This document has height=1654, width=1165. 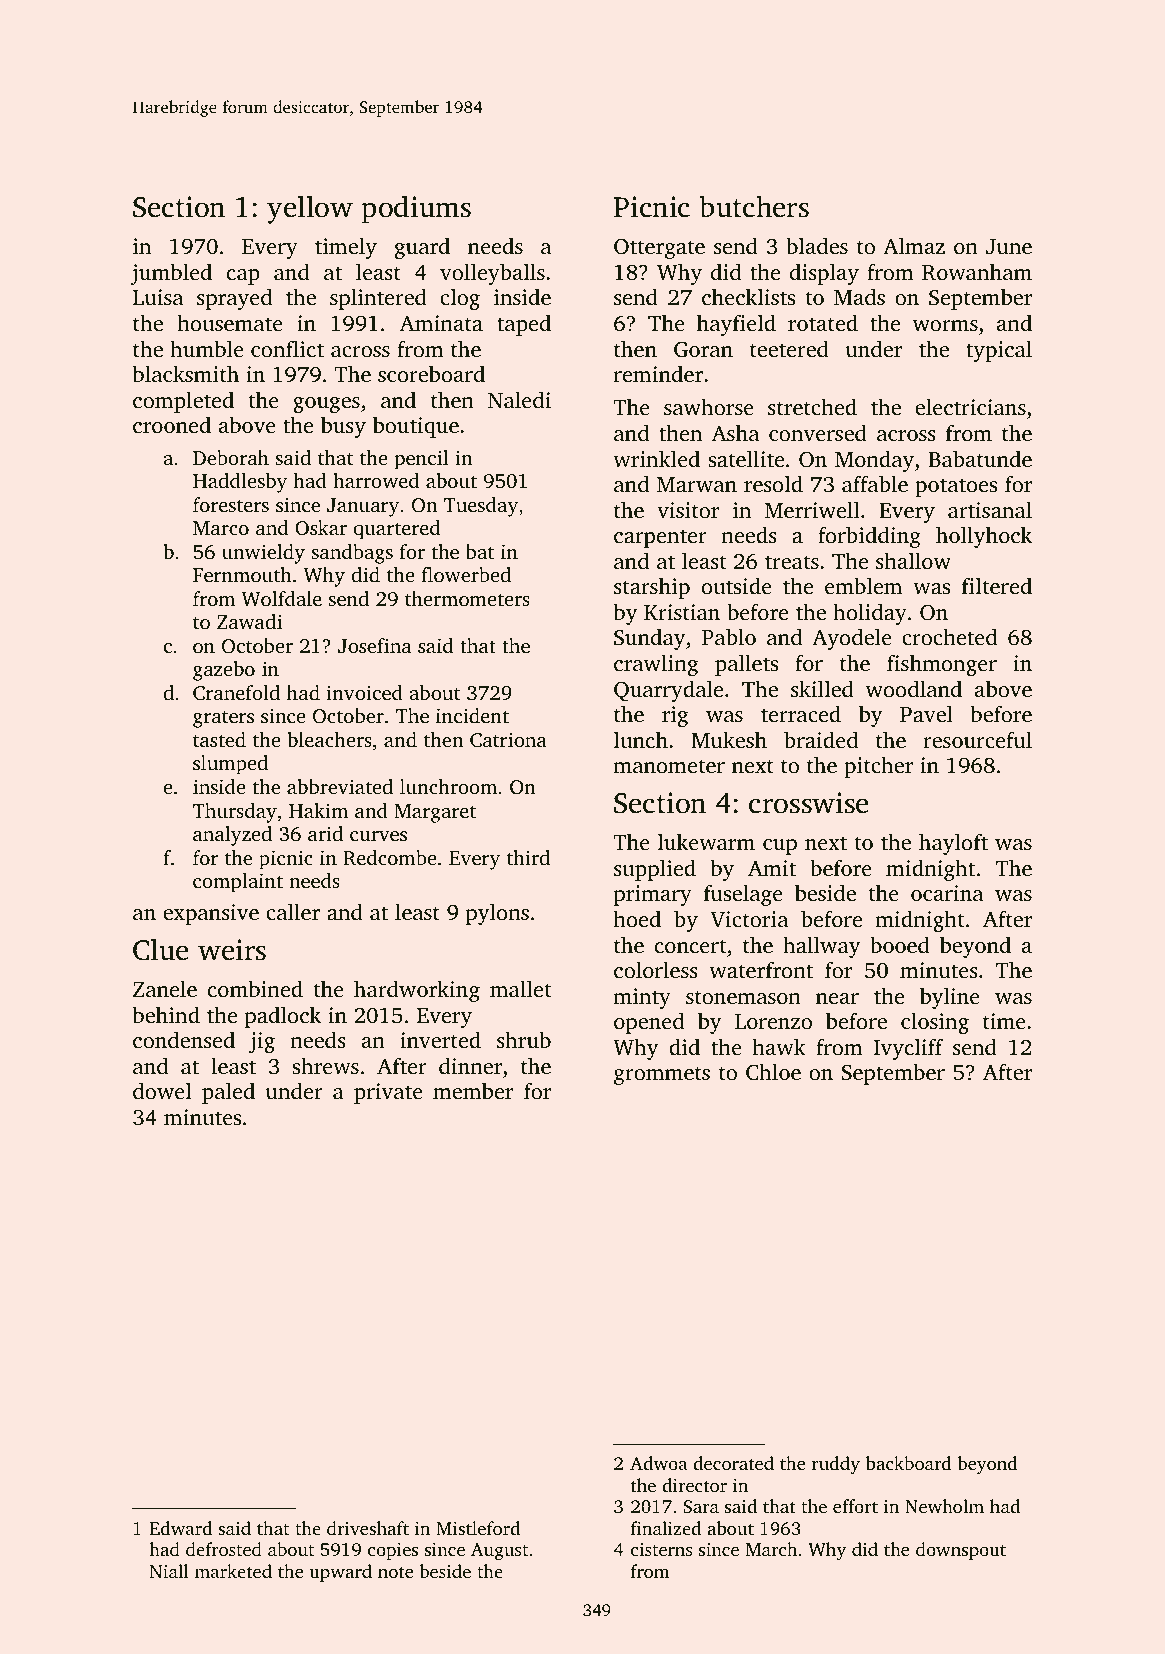 I want to click on rig, so click(x=675, y=716).
